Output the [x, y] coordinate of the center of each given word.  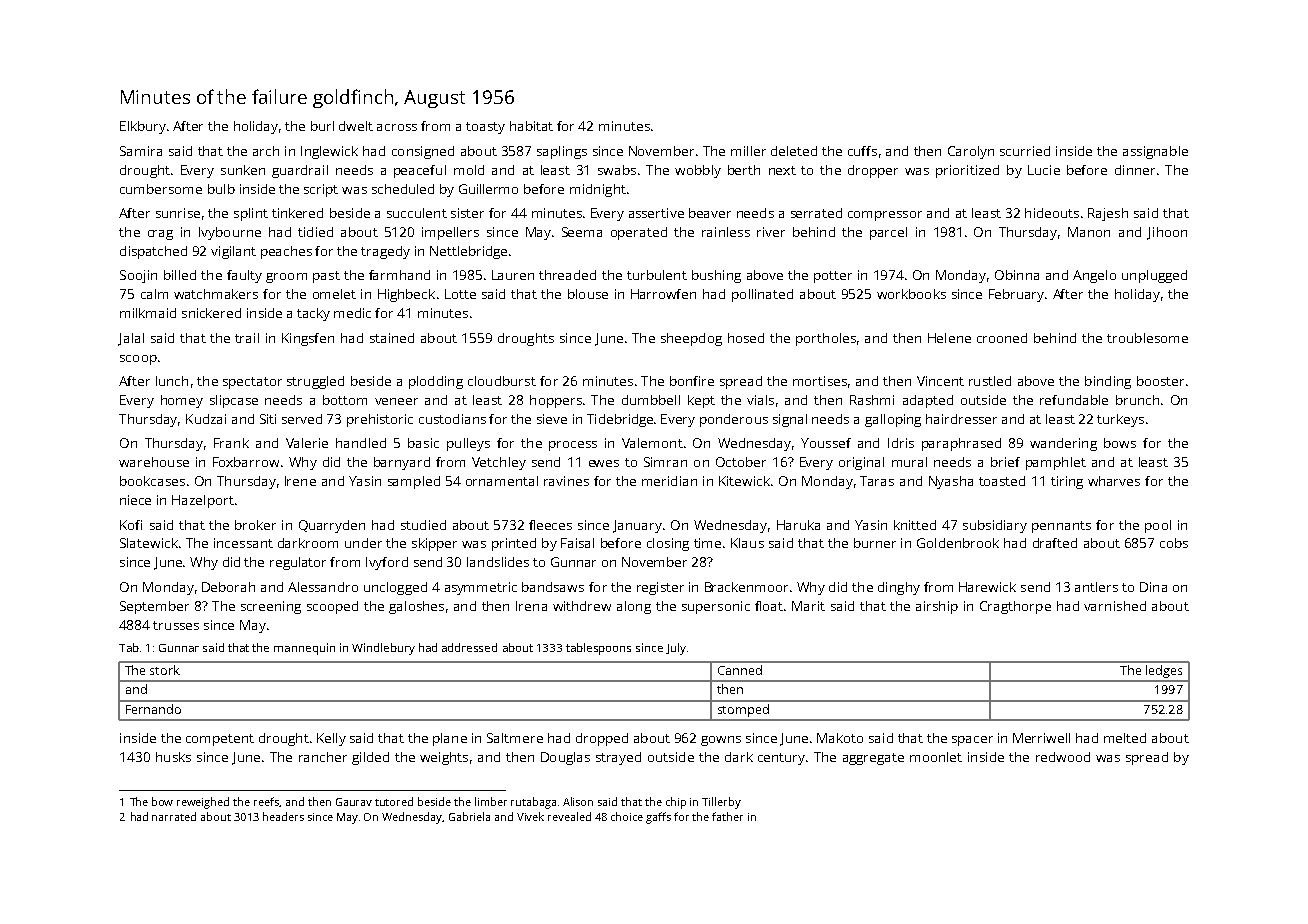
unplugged [1154, 276]
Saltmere [515, 738]
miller [748, 151]
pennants [1061, 527]
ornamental [502, 481]
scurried [1025, 151]
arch [266, 151]
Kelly [331, 739]
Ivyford [387, 563]
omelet [334, 294]
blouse [588, 294]
